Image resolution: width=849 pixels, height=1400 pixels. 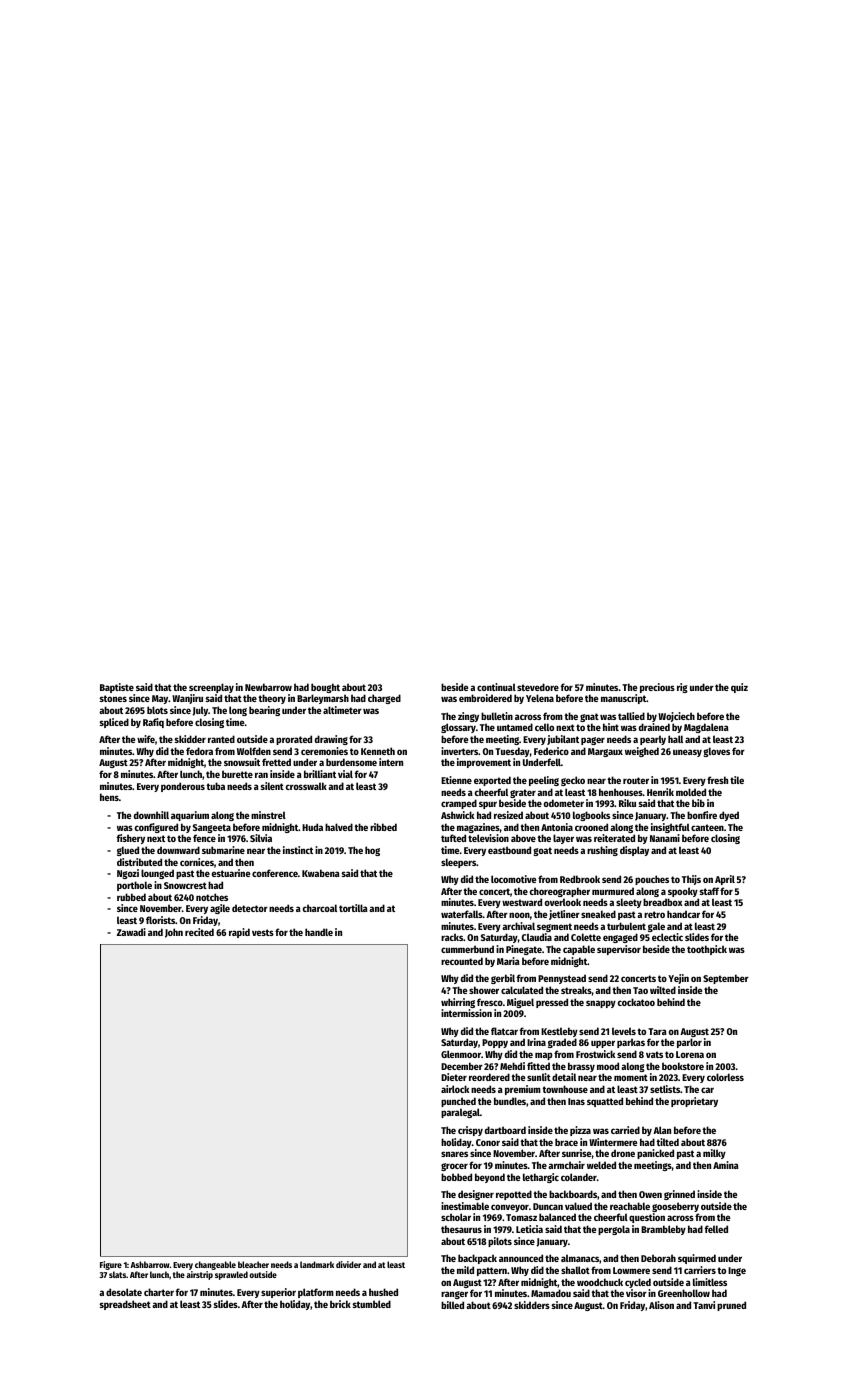 What do you see at coordinates (278, 1293) in the screenshot?
I see `superior` at bounding box center [278, 1293].
